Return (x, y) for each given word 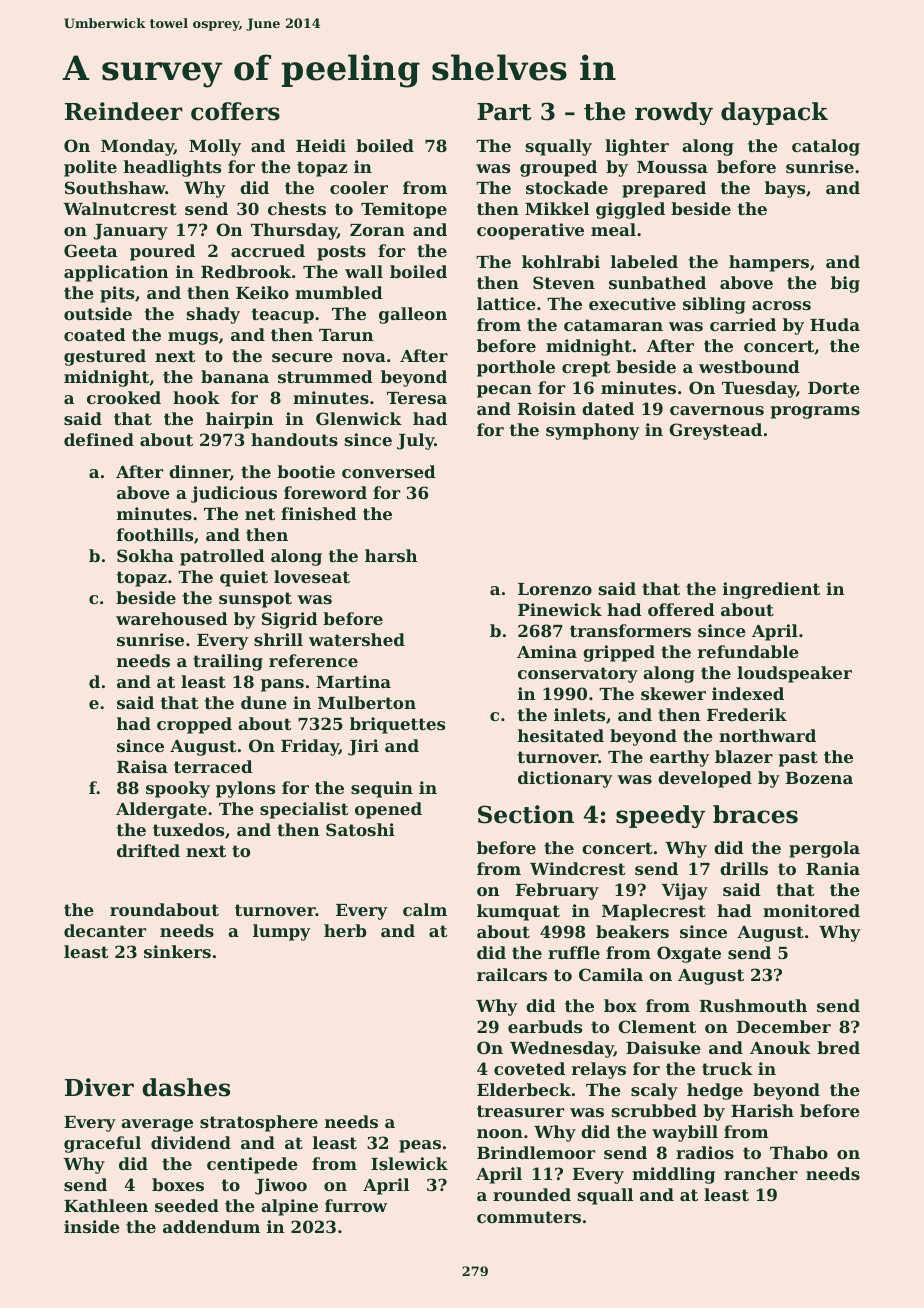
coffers (235, 111)
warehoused (172, 618)
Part (504, 112)
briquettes (397, 725)
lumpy (281, 932)
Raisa (142, 766)
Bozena (819, 778)
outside (98, 313)
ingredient (771, 590)
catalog (826, 147)
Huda (835, 324)
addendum (211, 1226)
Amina (547, 651)
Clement (657, 1026)
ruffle (574, 952)
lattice (506, 303)
